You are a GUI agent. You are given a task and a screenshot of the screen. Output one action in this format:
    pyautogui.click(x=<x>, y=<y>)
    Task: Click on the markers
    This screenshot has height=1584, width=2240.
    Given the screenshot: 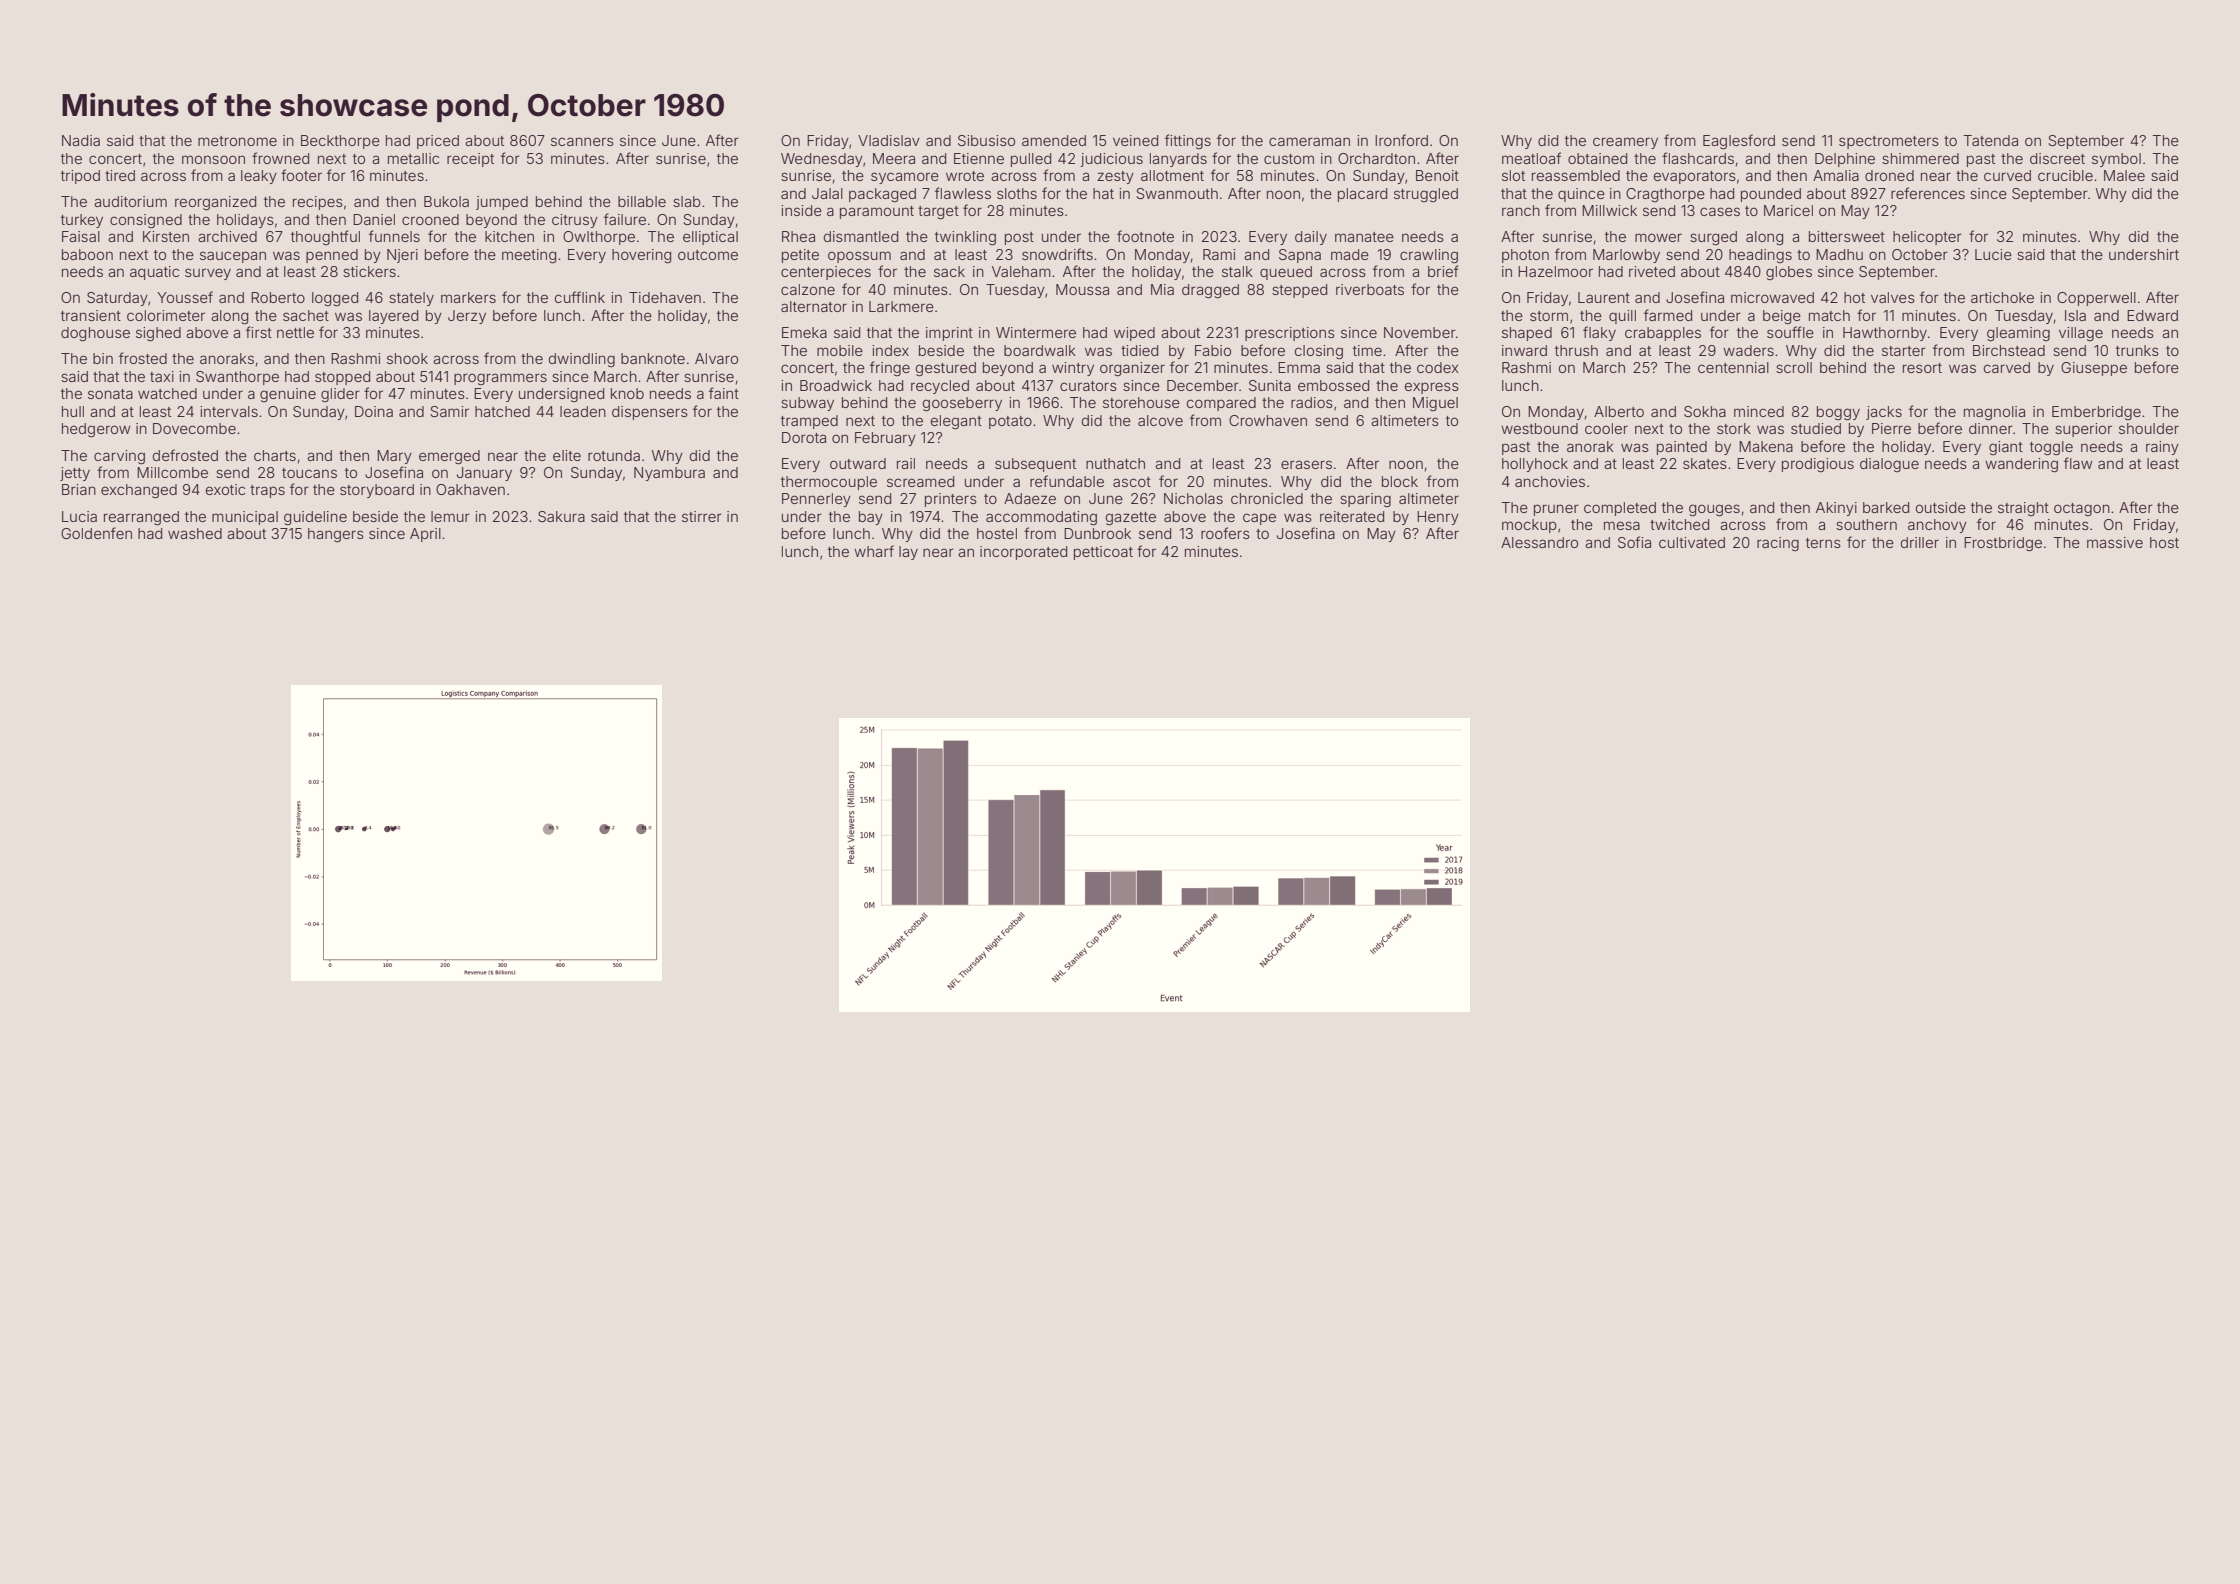 What is the action you would take?
    pyautogui.click(x=468, y=297)
